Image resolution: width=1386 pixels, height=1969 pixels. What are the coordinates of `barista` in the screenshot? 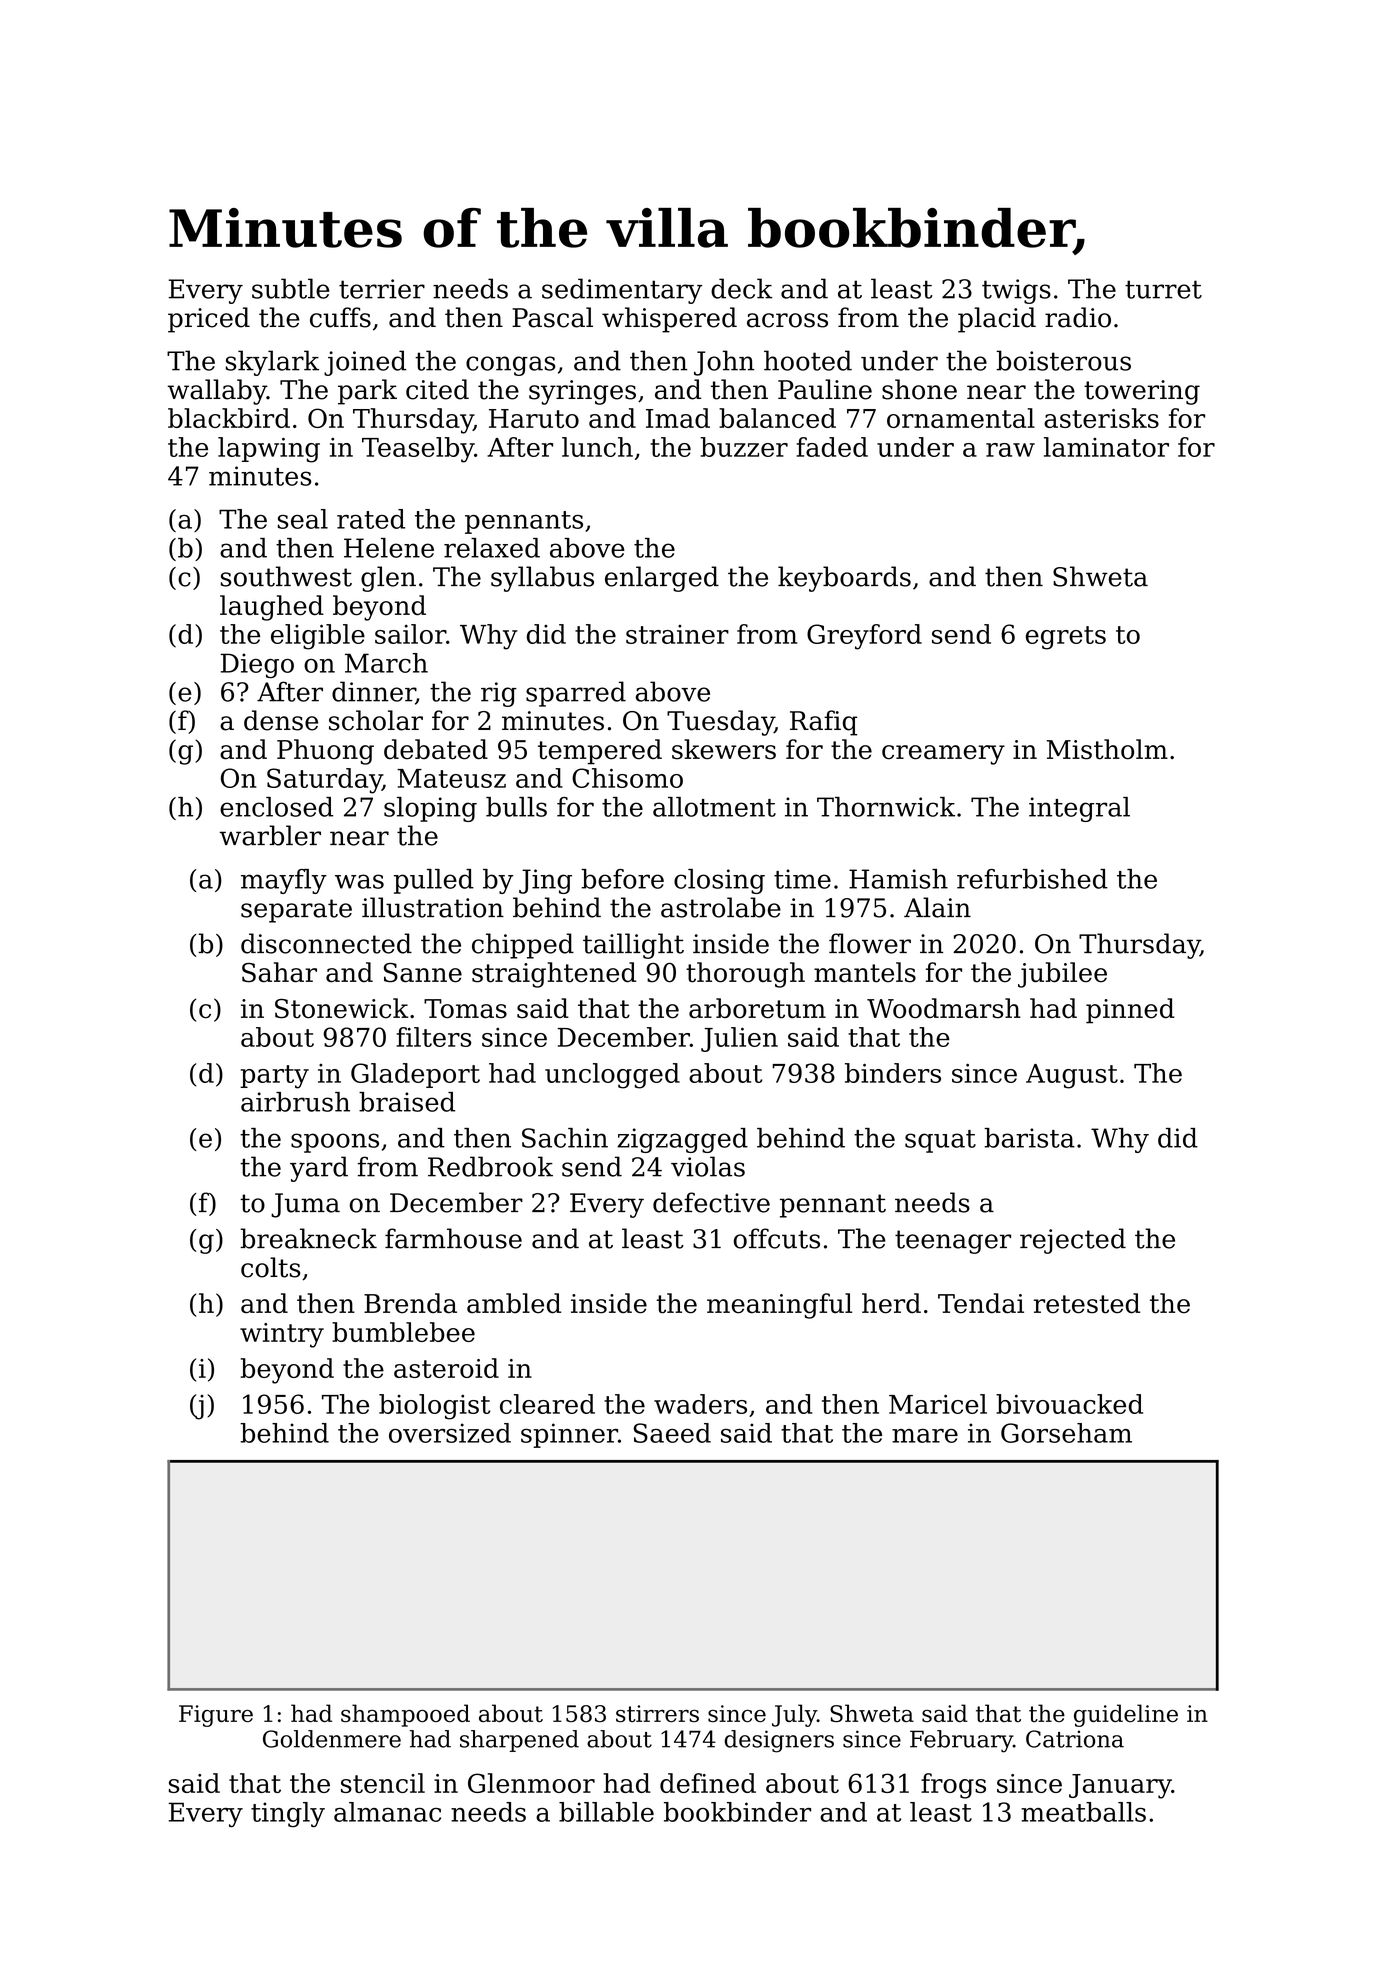 It's located at (1029, 1138).
